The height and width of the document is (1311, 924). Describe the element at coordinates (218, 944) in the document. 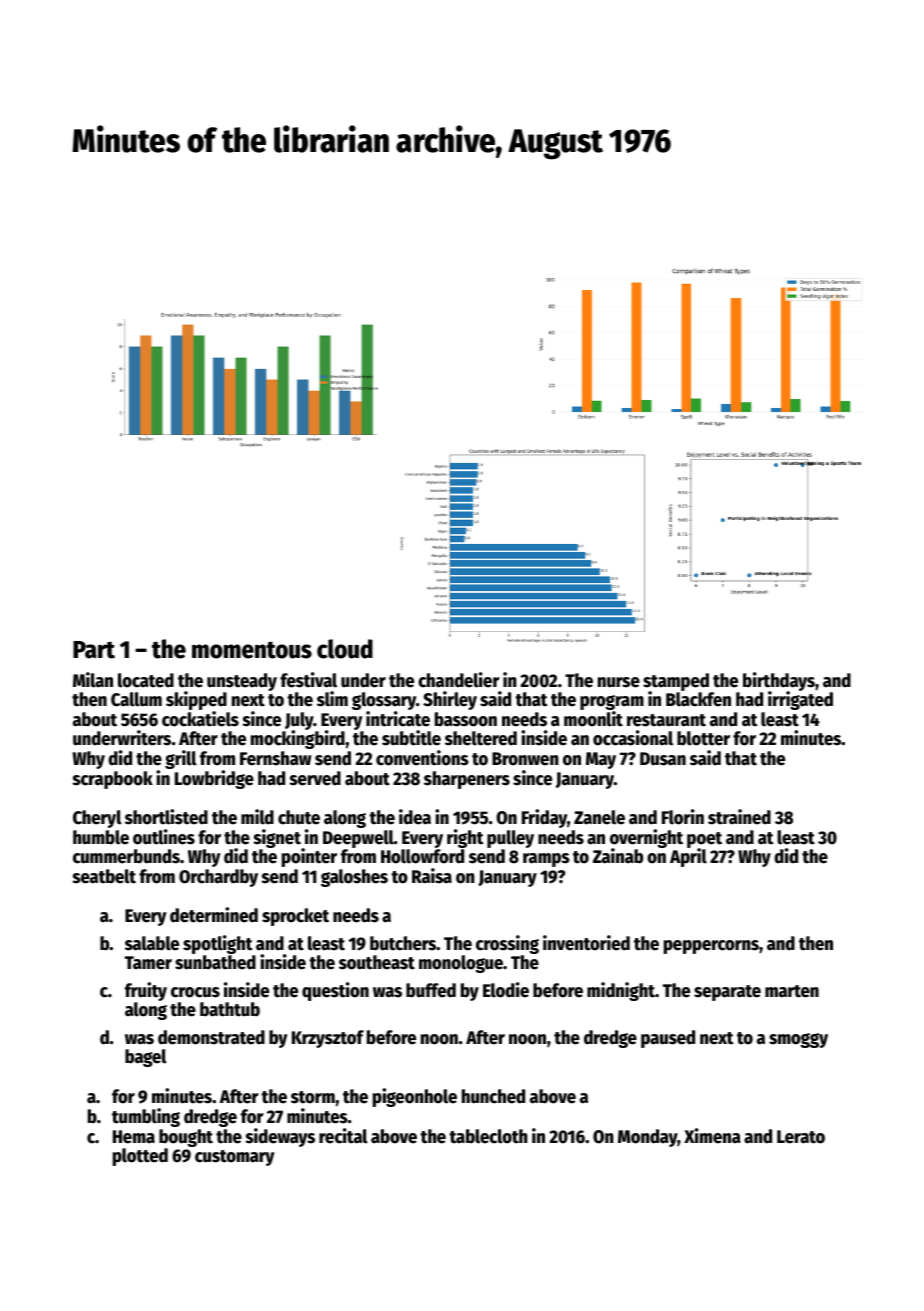

I see `spotlight` at that location.
